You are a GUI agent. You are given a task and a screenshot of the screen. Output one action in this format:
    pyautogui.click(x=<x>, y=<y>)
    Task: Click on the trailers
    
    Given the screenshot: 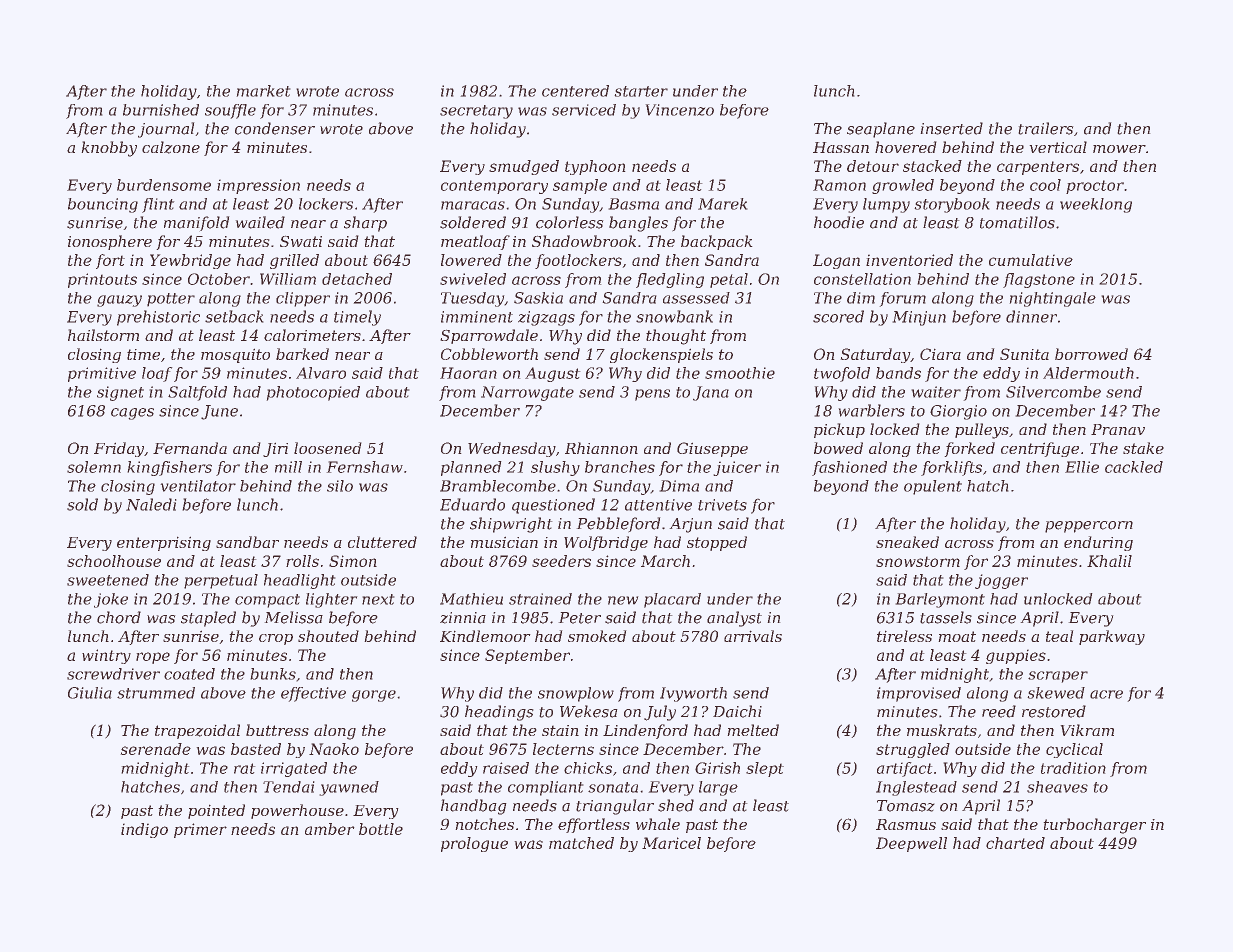 What is the action you would take?
    pyautogui.click(x=1046, y=128)
